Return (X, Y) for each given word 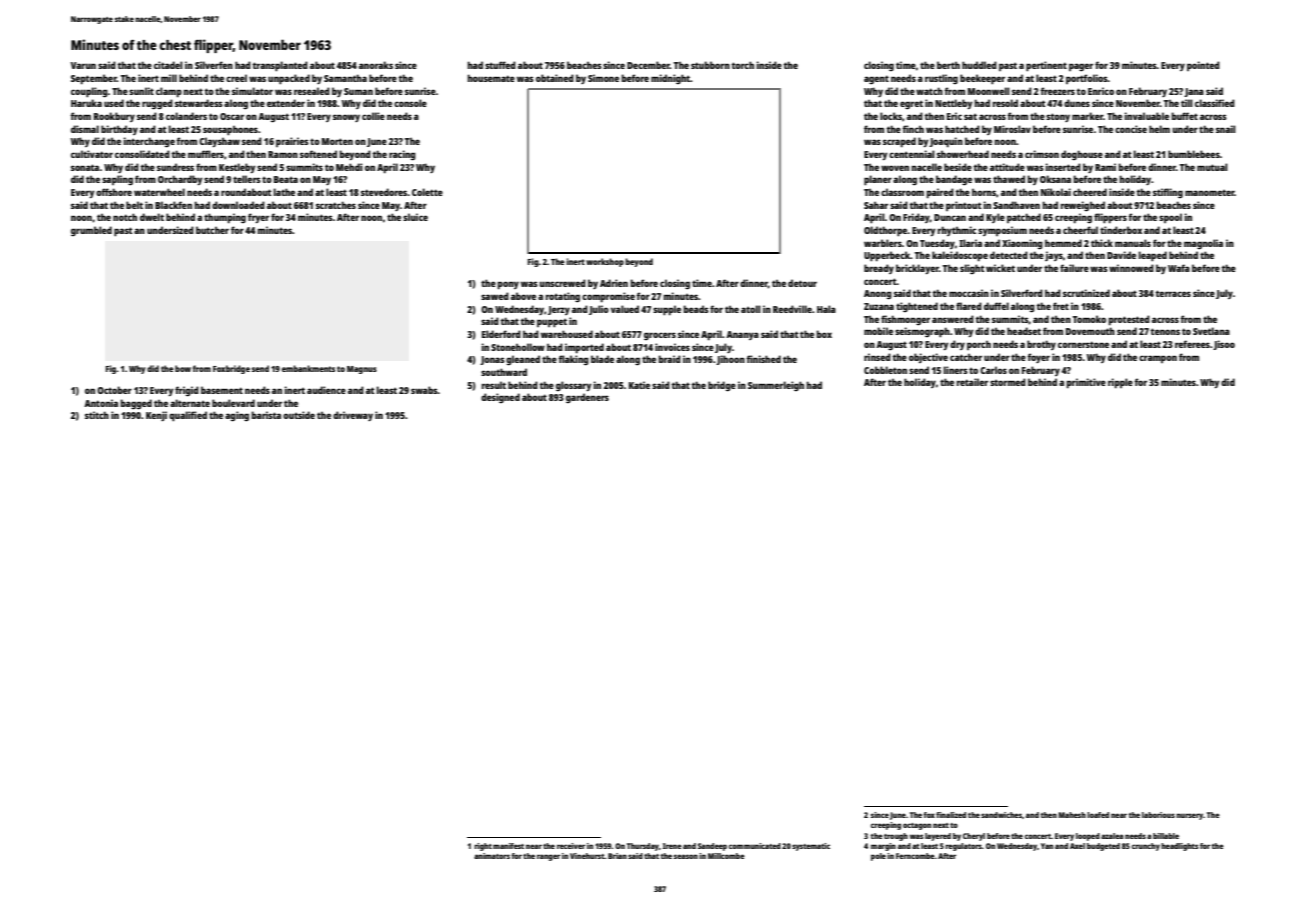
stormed (1008, 382)
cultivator (92, 154)
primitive (1086, 383)
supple (667, 310)
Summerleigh (776, 386)
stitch (97, 415)
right (483, 847)
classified (1215, 103)
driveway (353, 416)
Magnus (362, 370)
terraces (1173, 293)
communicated (755, 846)
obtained (555, 78)
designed (500, 398)
